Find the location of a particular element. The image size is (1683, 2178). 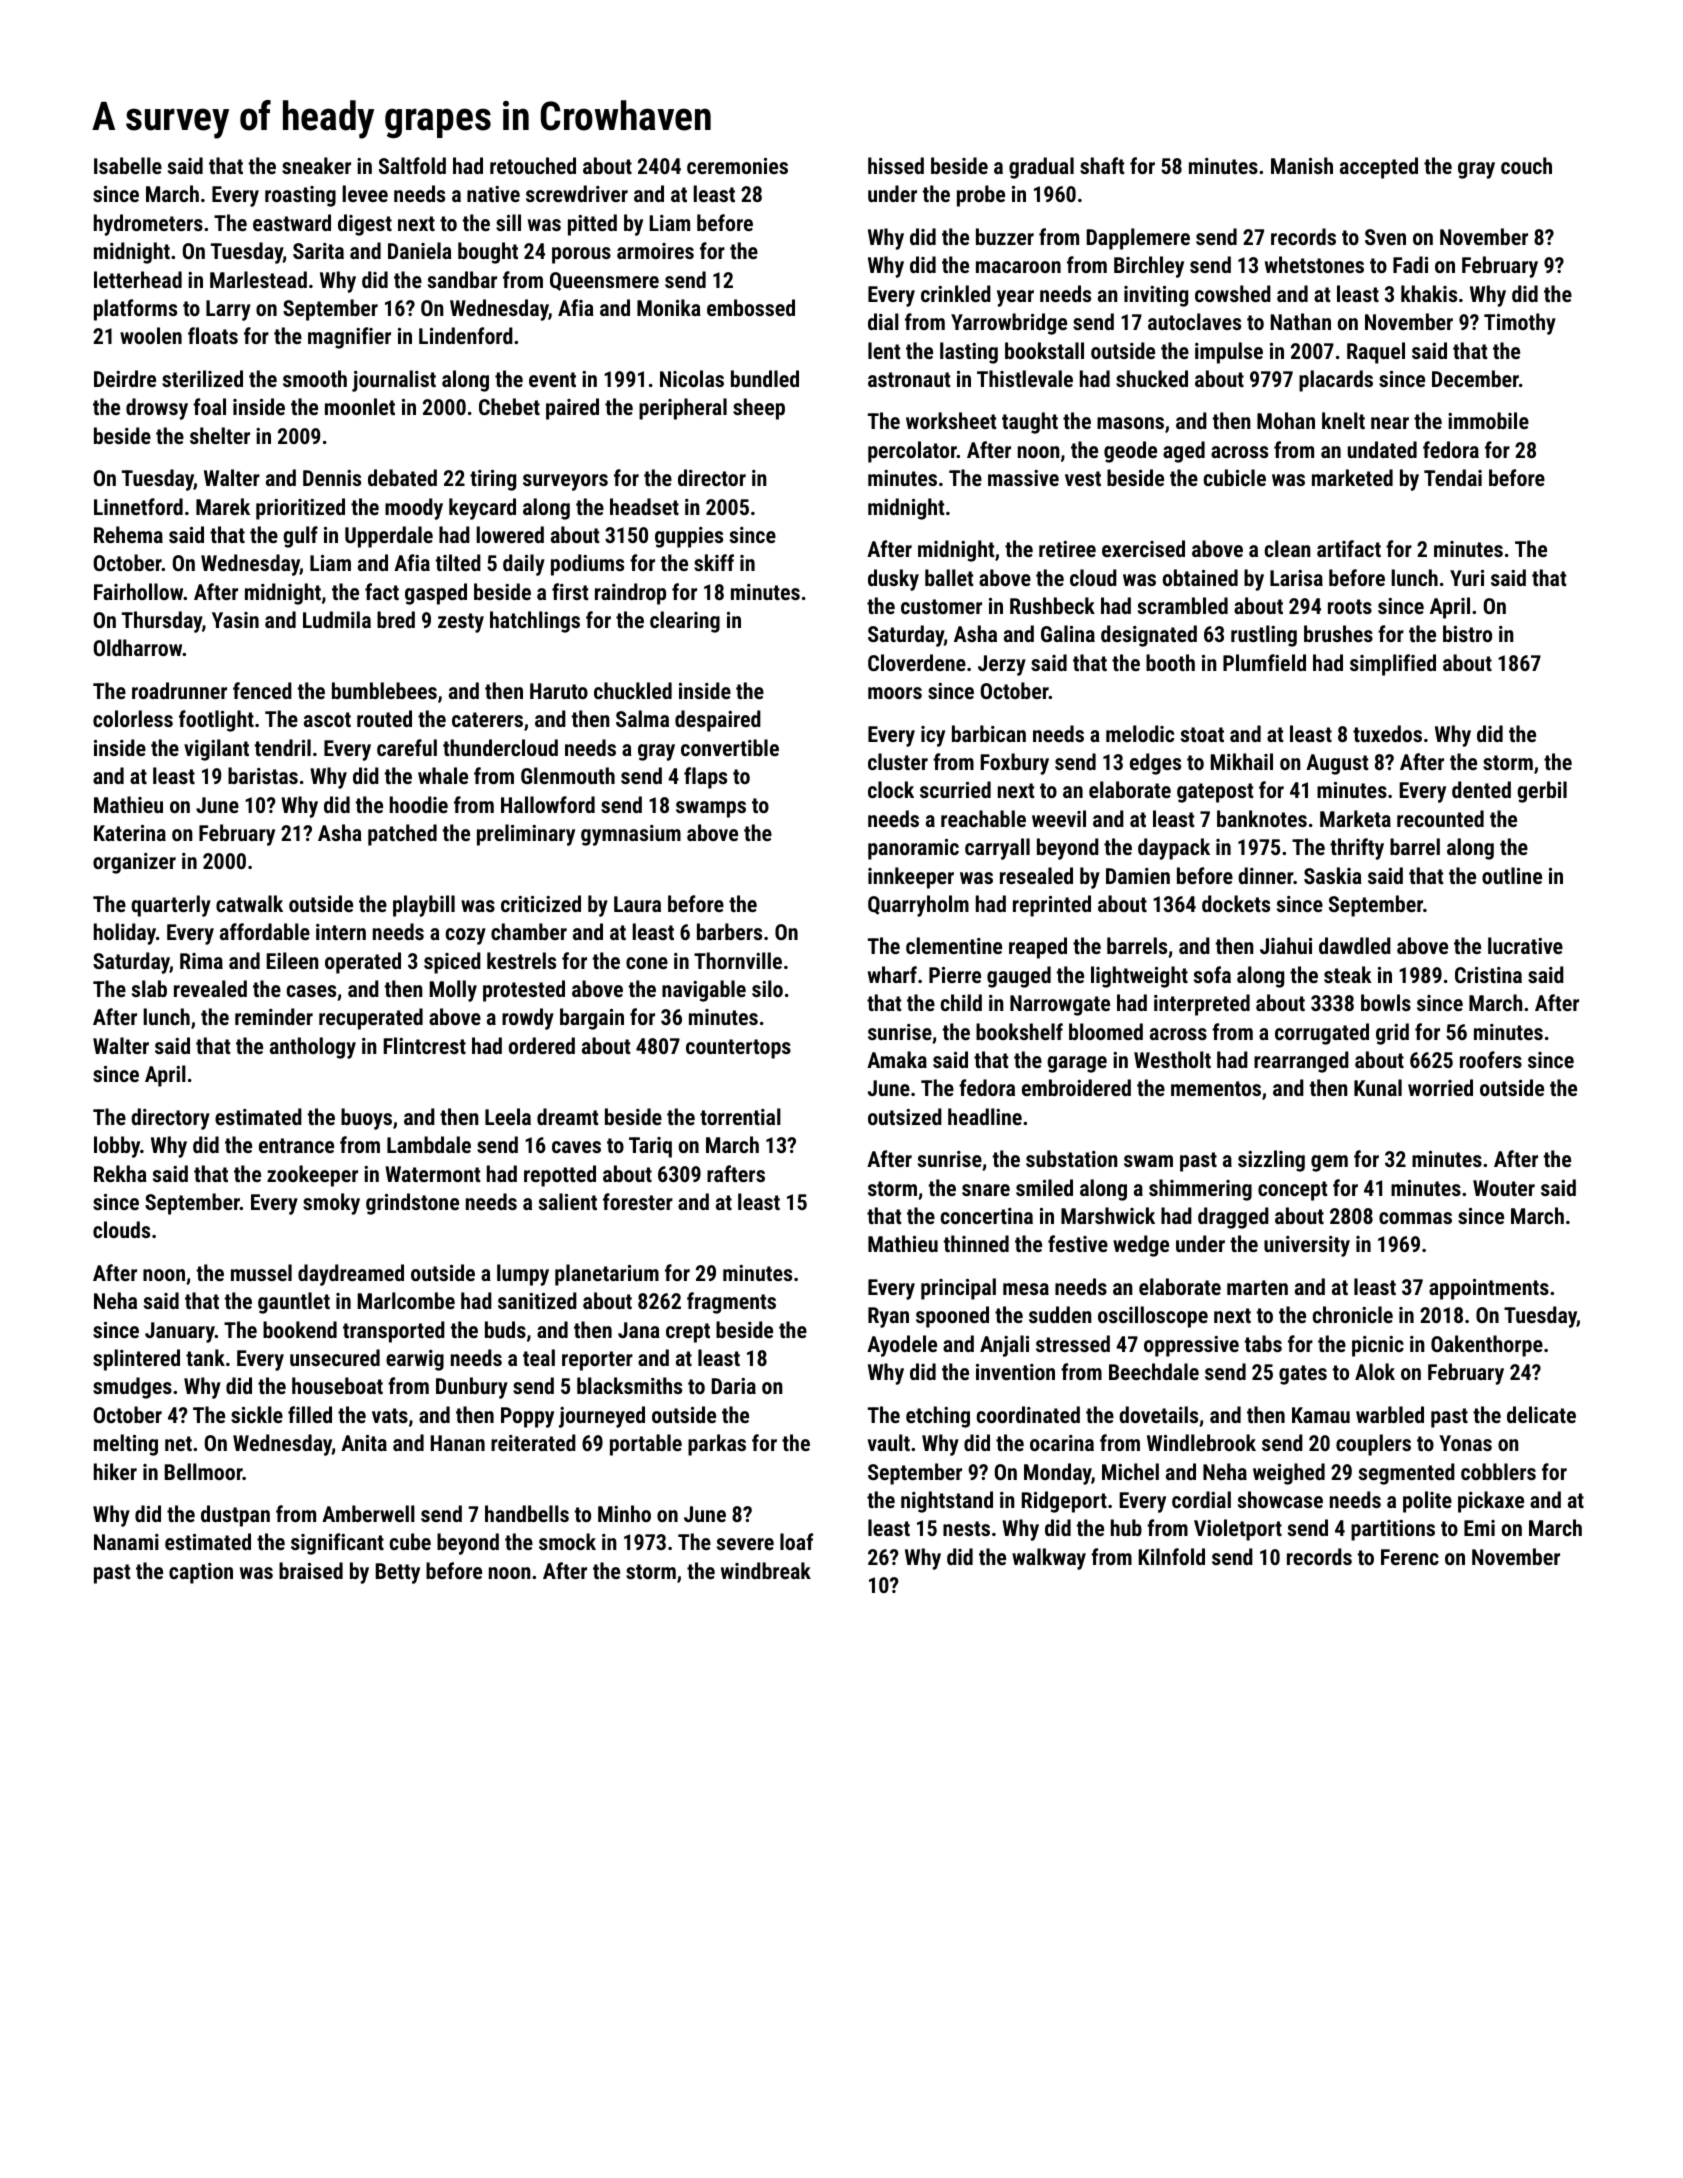

Violetport is located at coordinates (1238, 1530).
